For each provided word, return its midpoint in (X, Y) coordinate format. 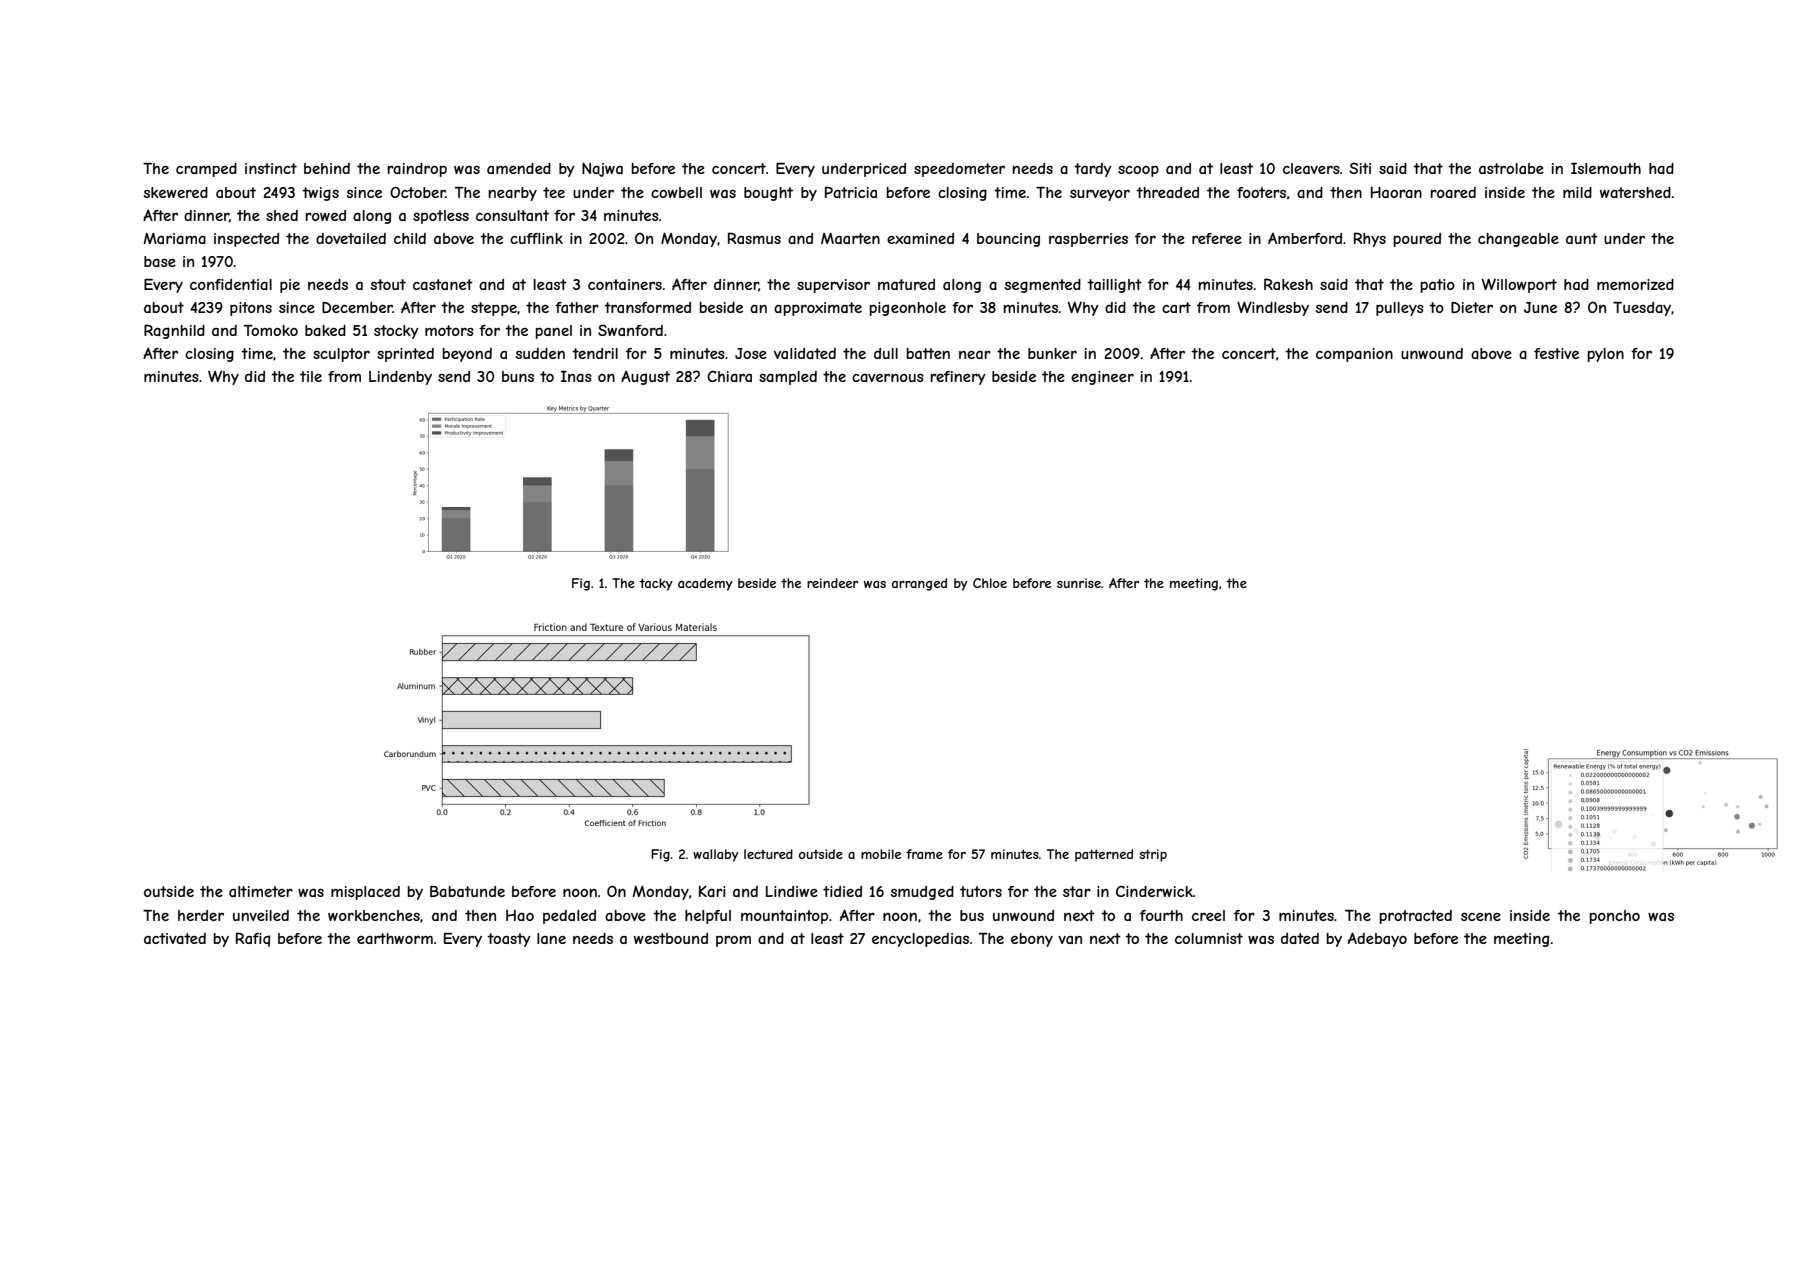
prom (733, 941)
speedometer (959, 170)
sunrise (1079, 583)
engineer (1102, 378)
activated (175, 938)
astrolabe (1511, 168)
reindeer (832, 583)
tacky (656, 584)
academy (705, 584)
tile (311, 376)
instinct (271, 168)
